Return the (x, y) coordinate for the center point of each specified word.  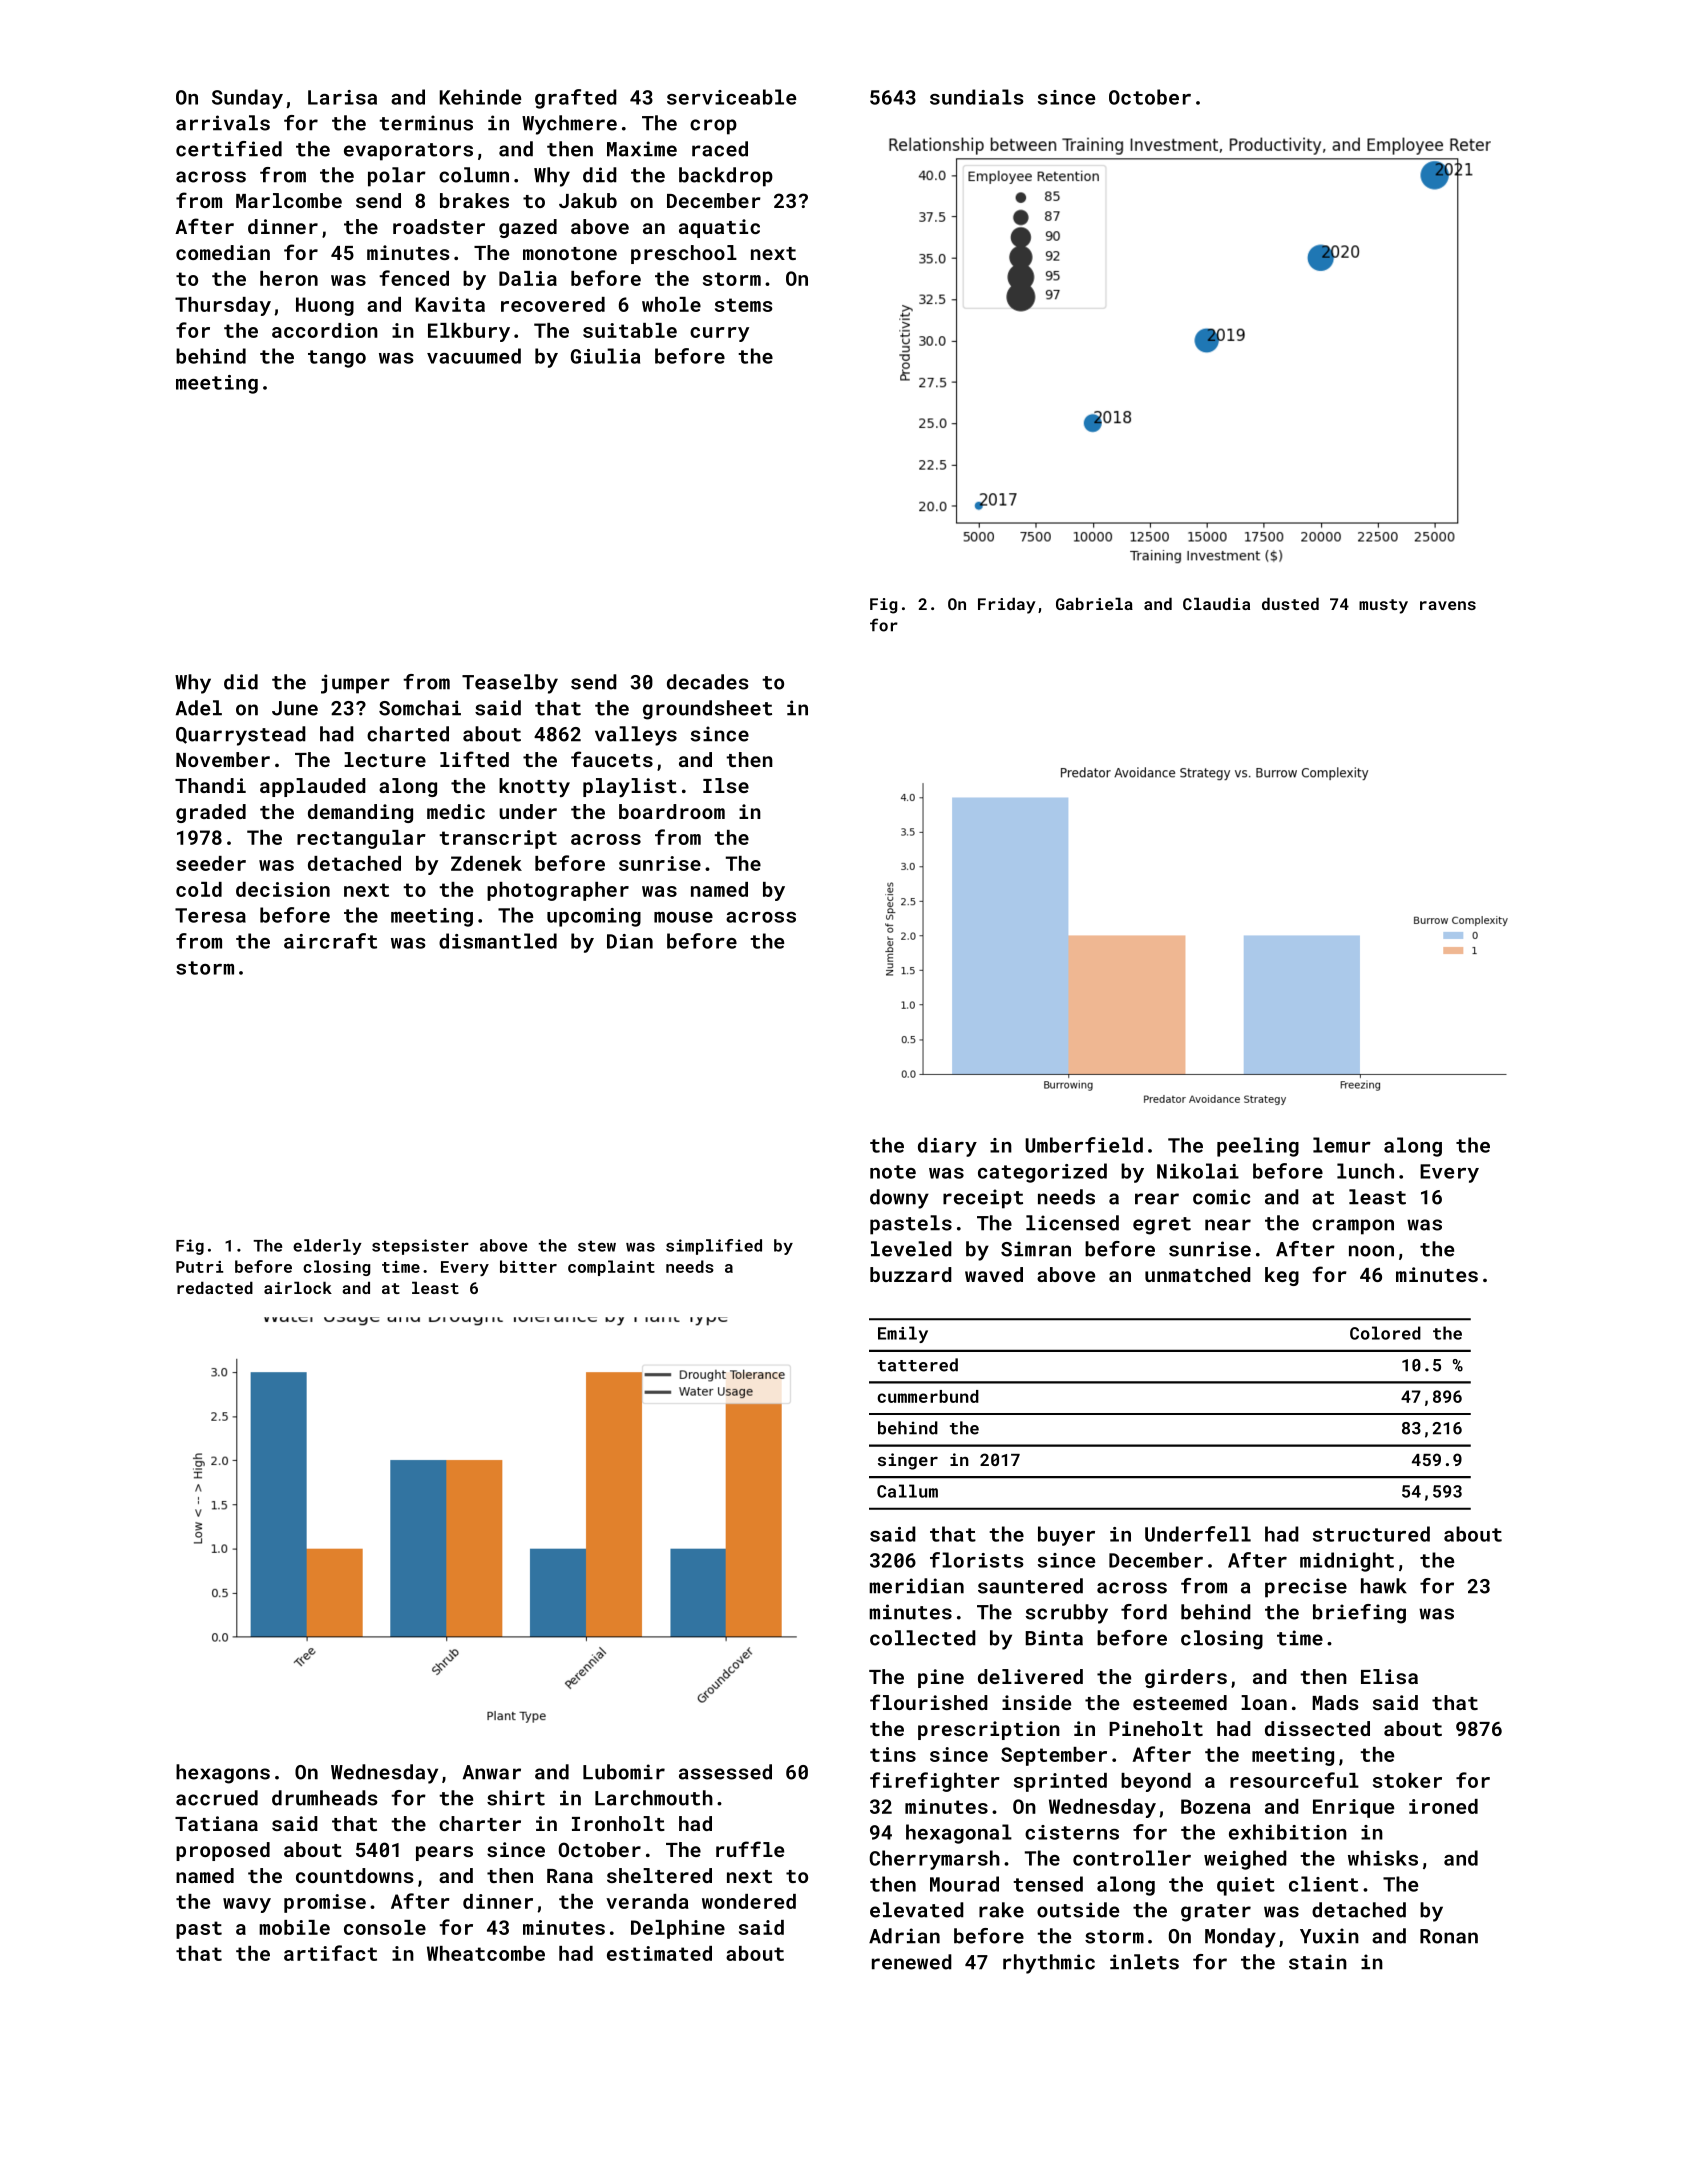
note (893, 1172)
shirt (516, 1798)
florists (977, 1560)
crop (713, 127)
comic (1221, 1197)
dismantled (498, 941)
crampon (1353, 1227)
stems (744, 305)
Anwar (492, 1772)
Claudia (1216, 603)
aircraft (330, 941)
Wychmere (569, 125)
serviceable (731, 97)
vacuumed (474, 356)
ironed (1443, 1806)
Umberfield (1084, 1145)
